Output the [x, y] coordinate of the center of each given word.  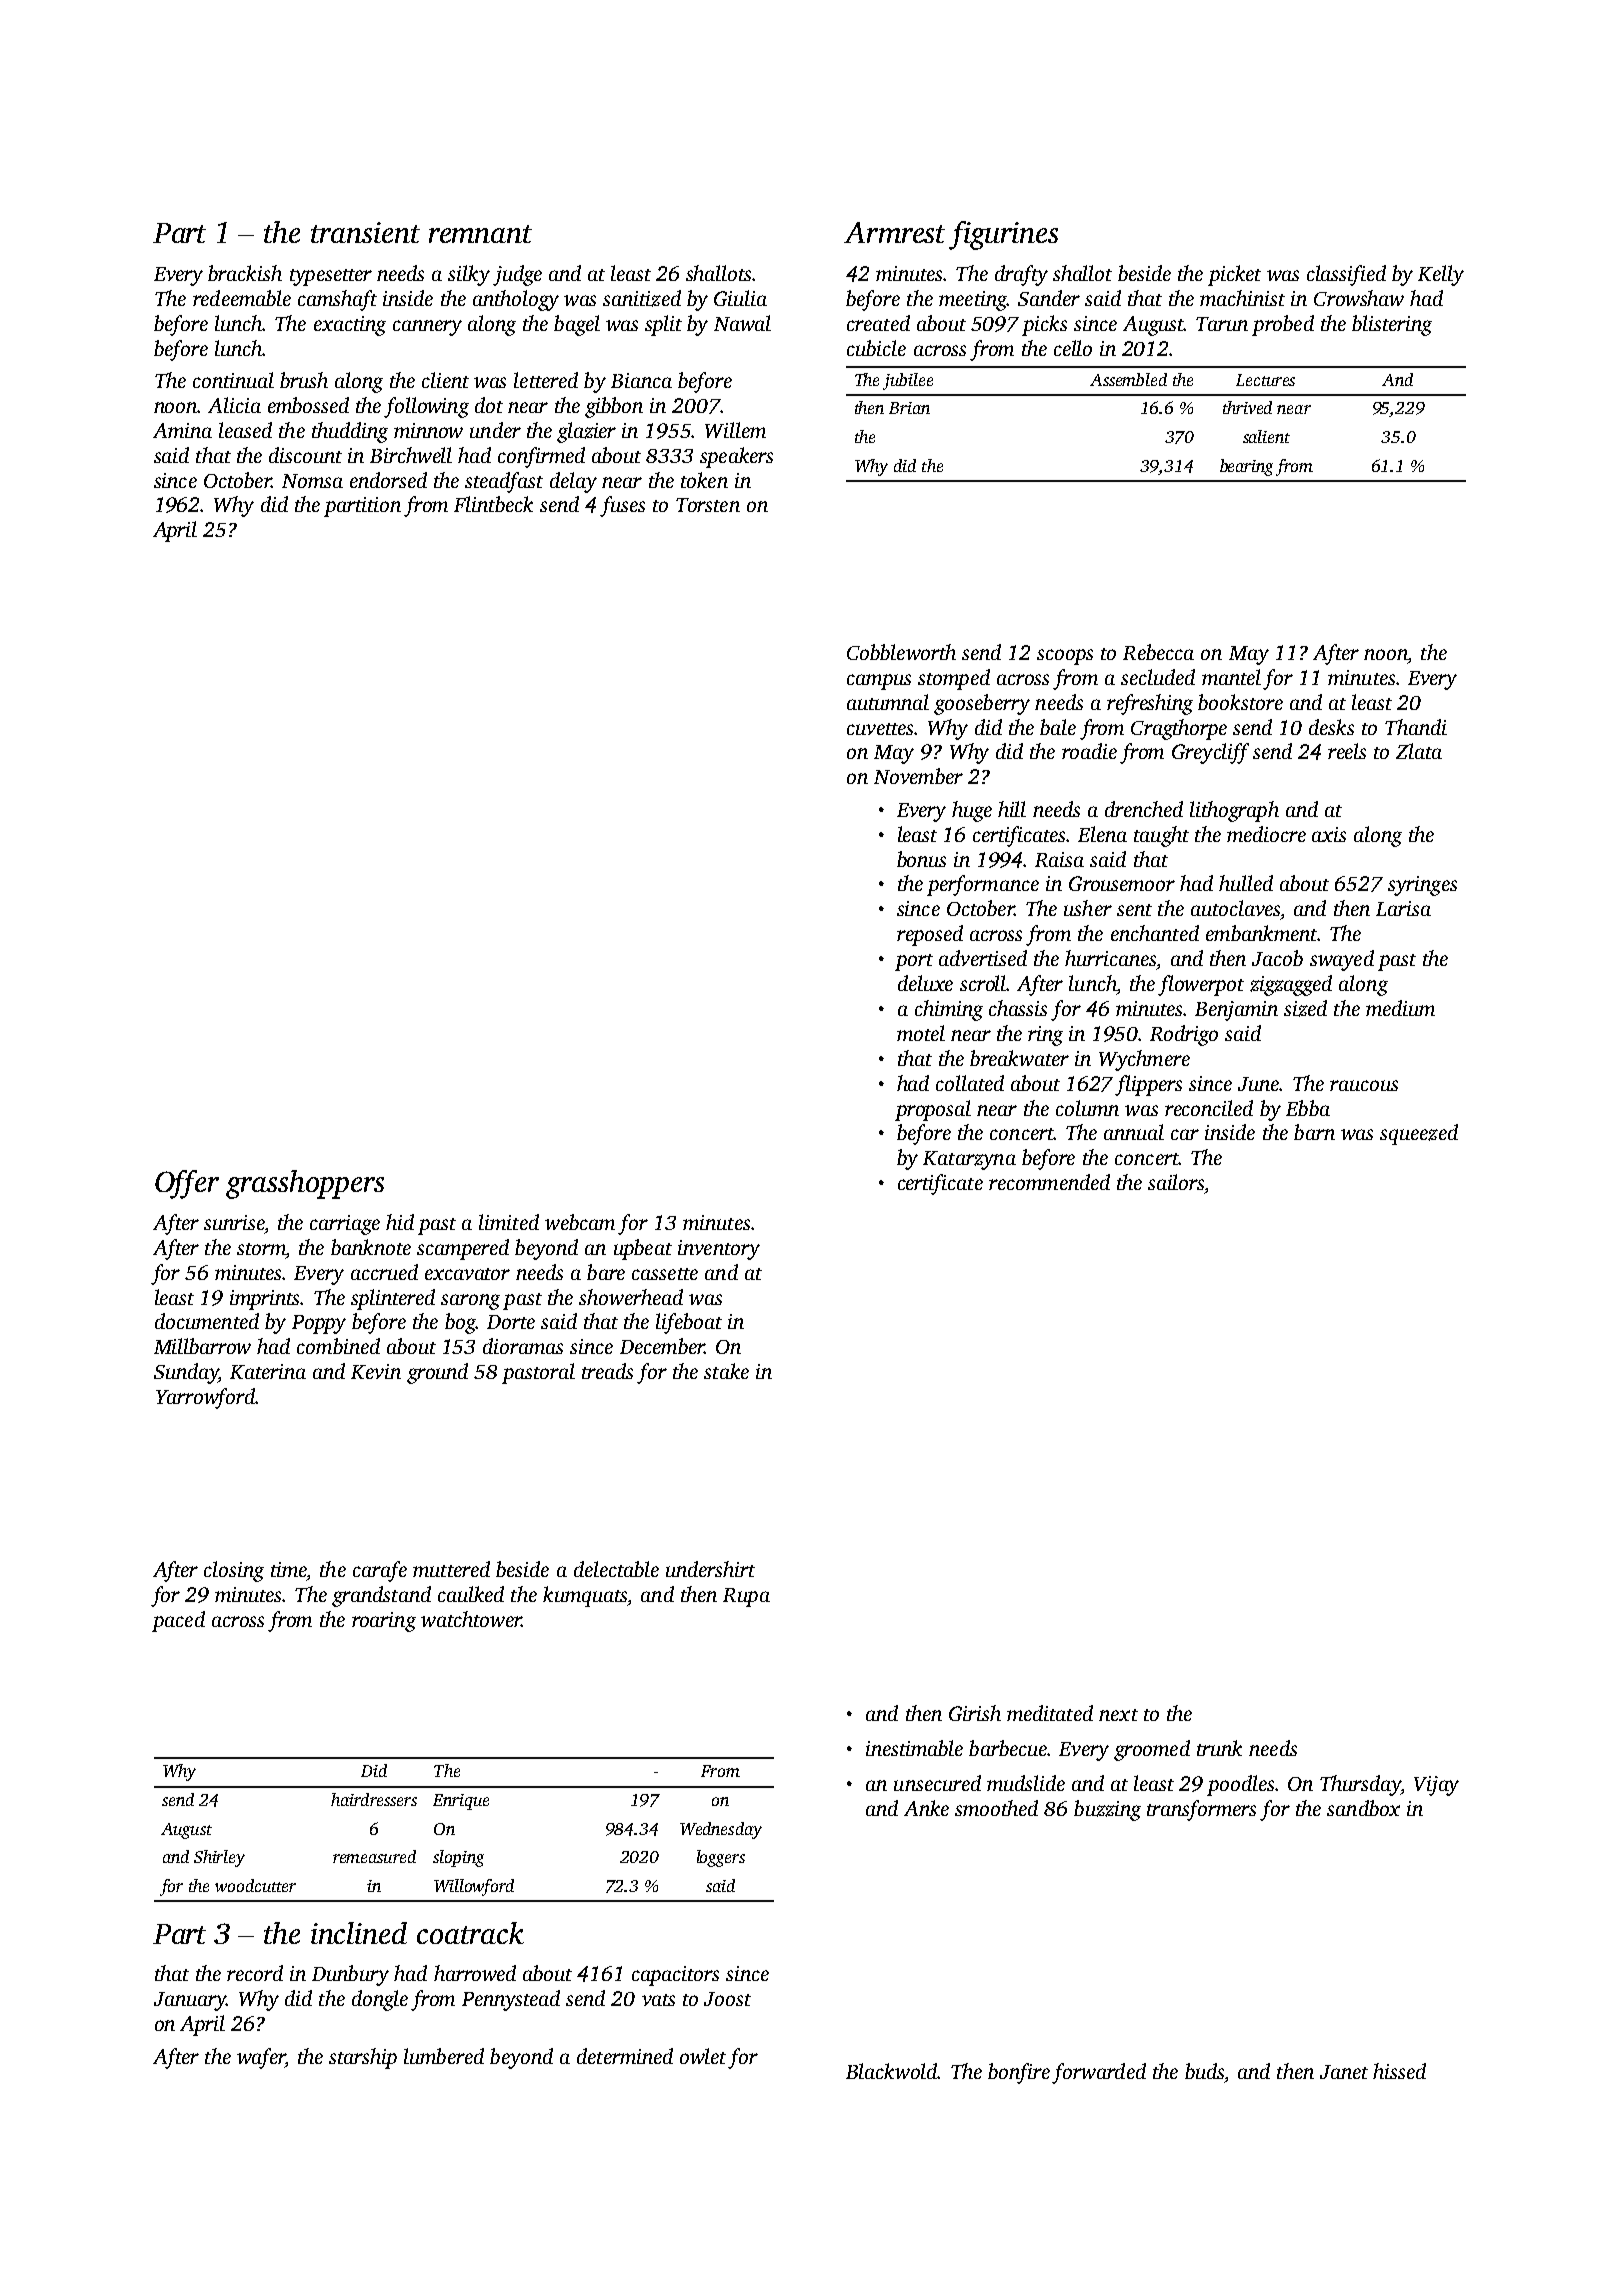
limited [509, 1222]
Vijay [1436, 1786]
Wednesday [721, 1830]
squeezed [1419, 1134]
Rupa [746, 1597]
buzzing [1107, 1810]
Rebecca [1158, 652]
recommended [1049, 1182]
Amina [182, 430]
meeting [973, 301]
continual [233, 380]
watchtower [471, 1619]
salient [1266, 436]
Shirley [219, 1858]
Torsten [708, 505]
